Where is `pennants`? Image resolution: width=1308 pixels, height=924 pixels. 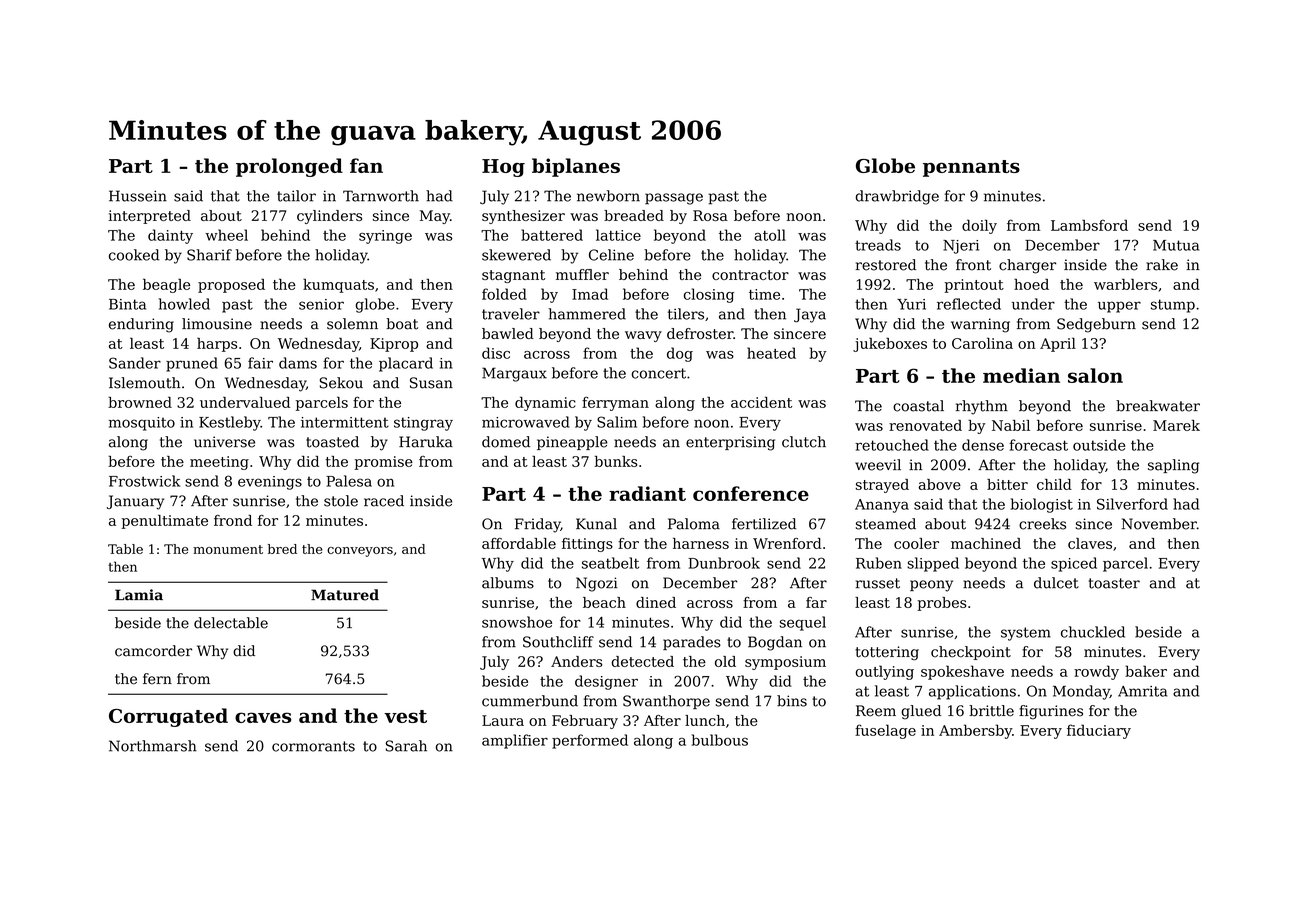
pennants is located at coordinates (971, 168).
